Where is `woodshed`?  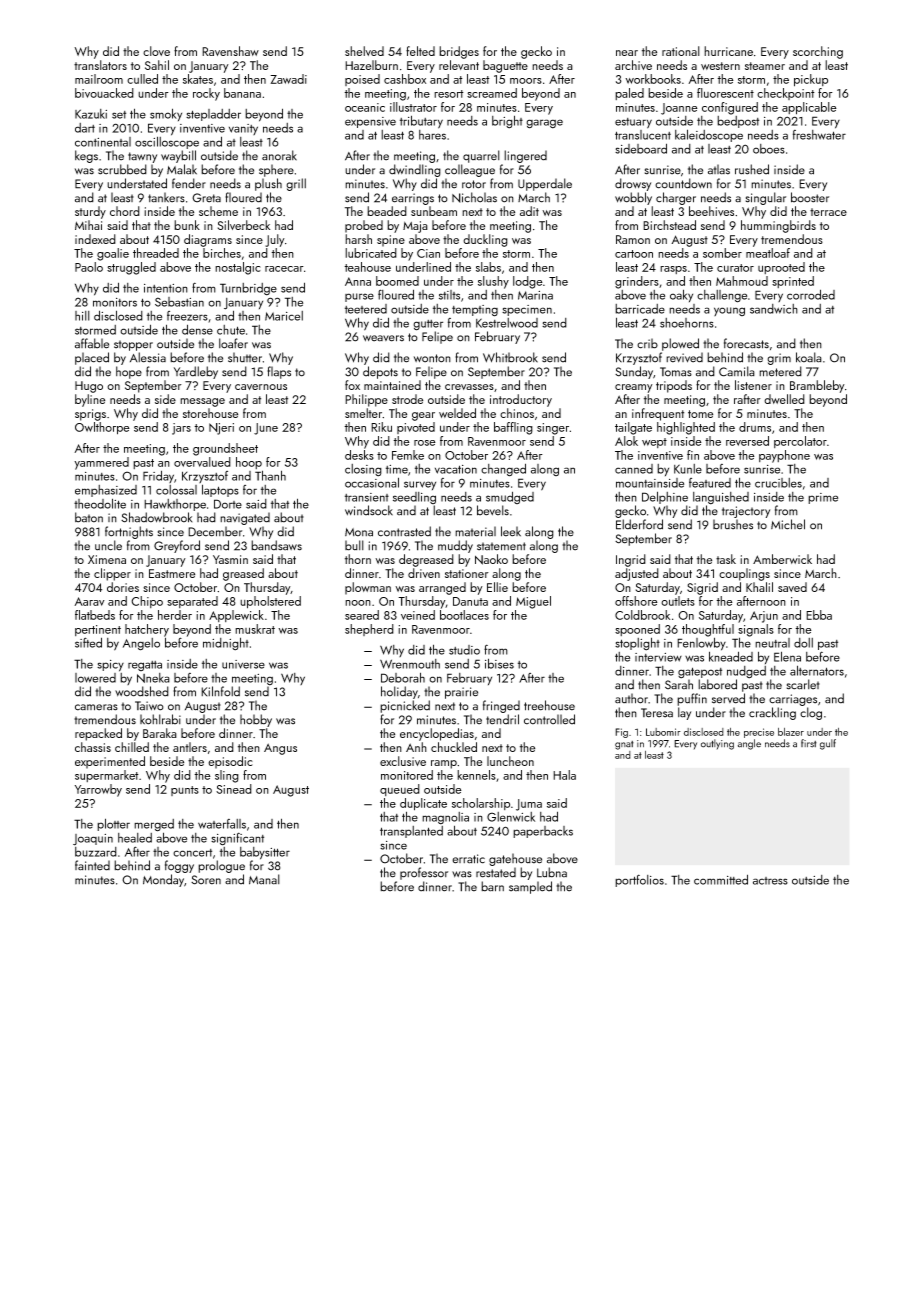
woodshed is located at coordinates (142, 691).
